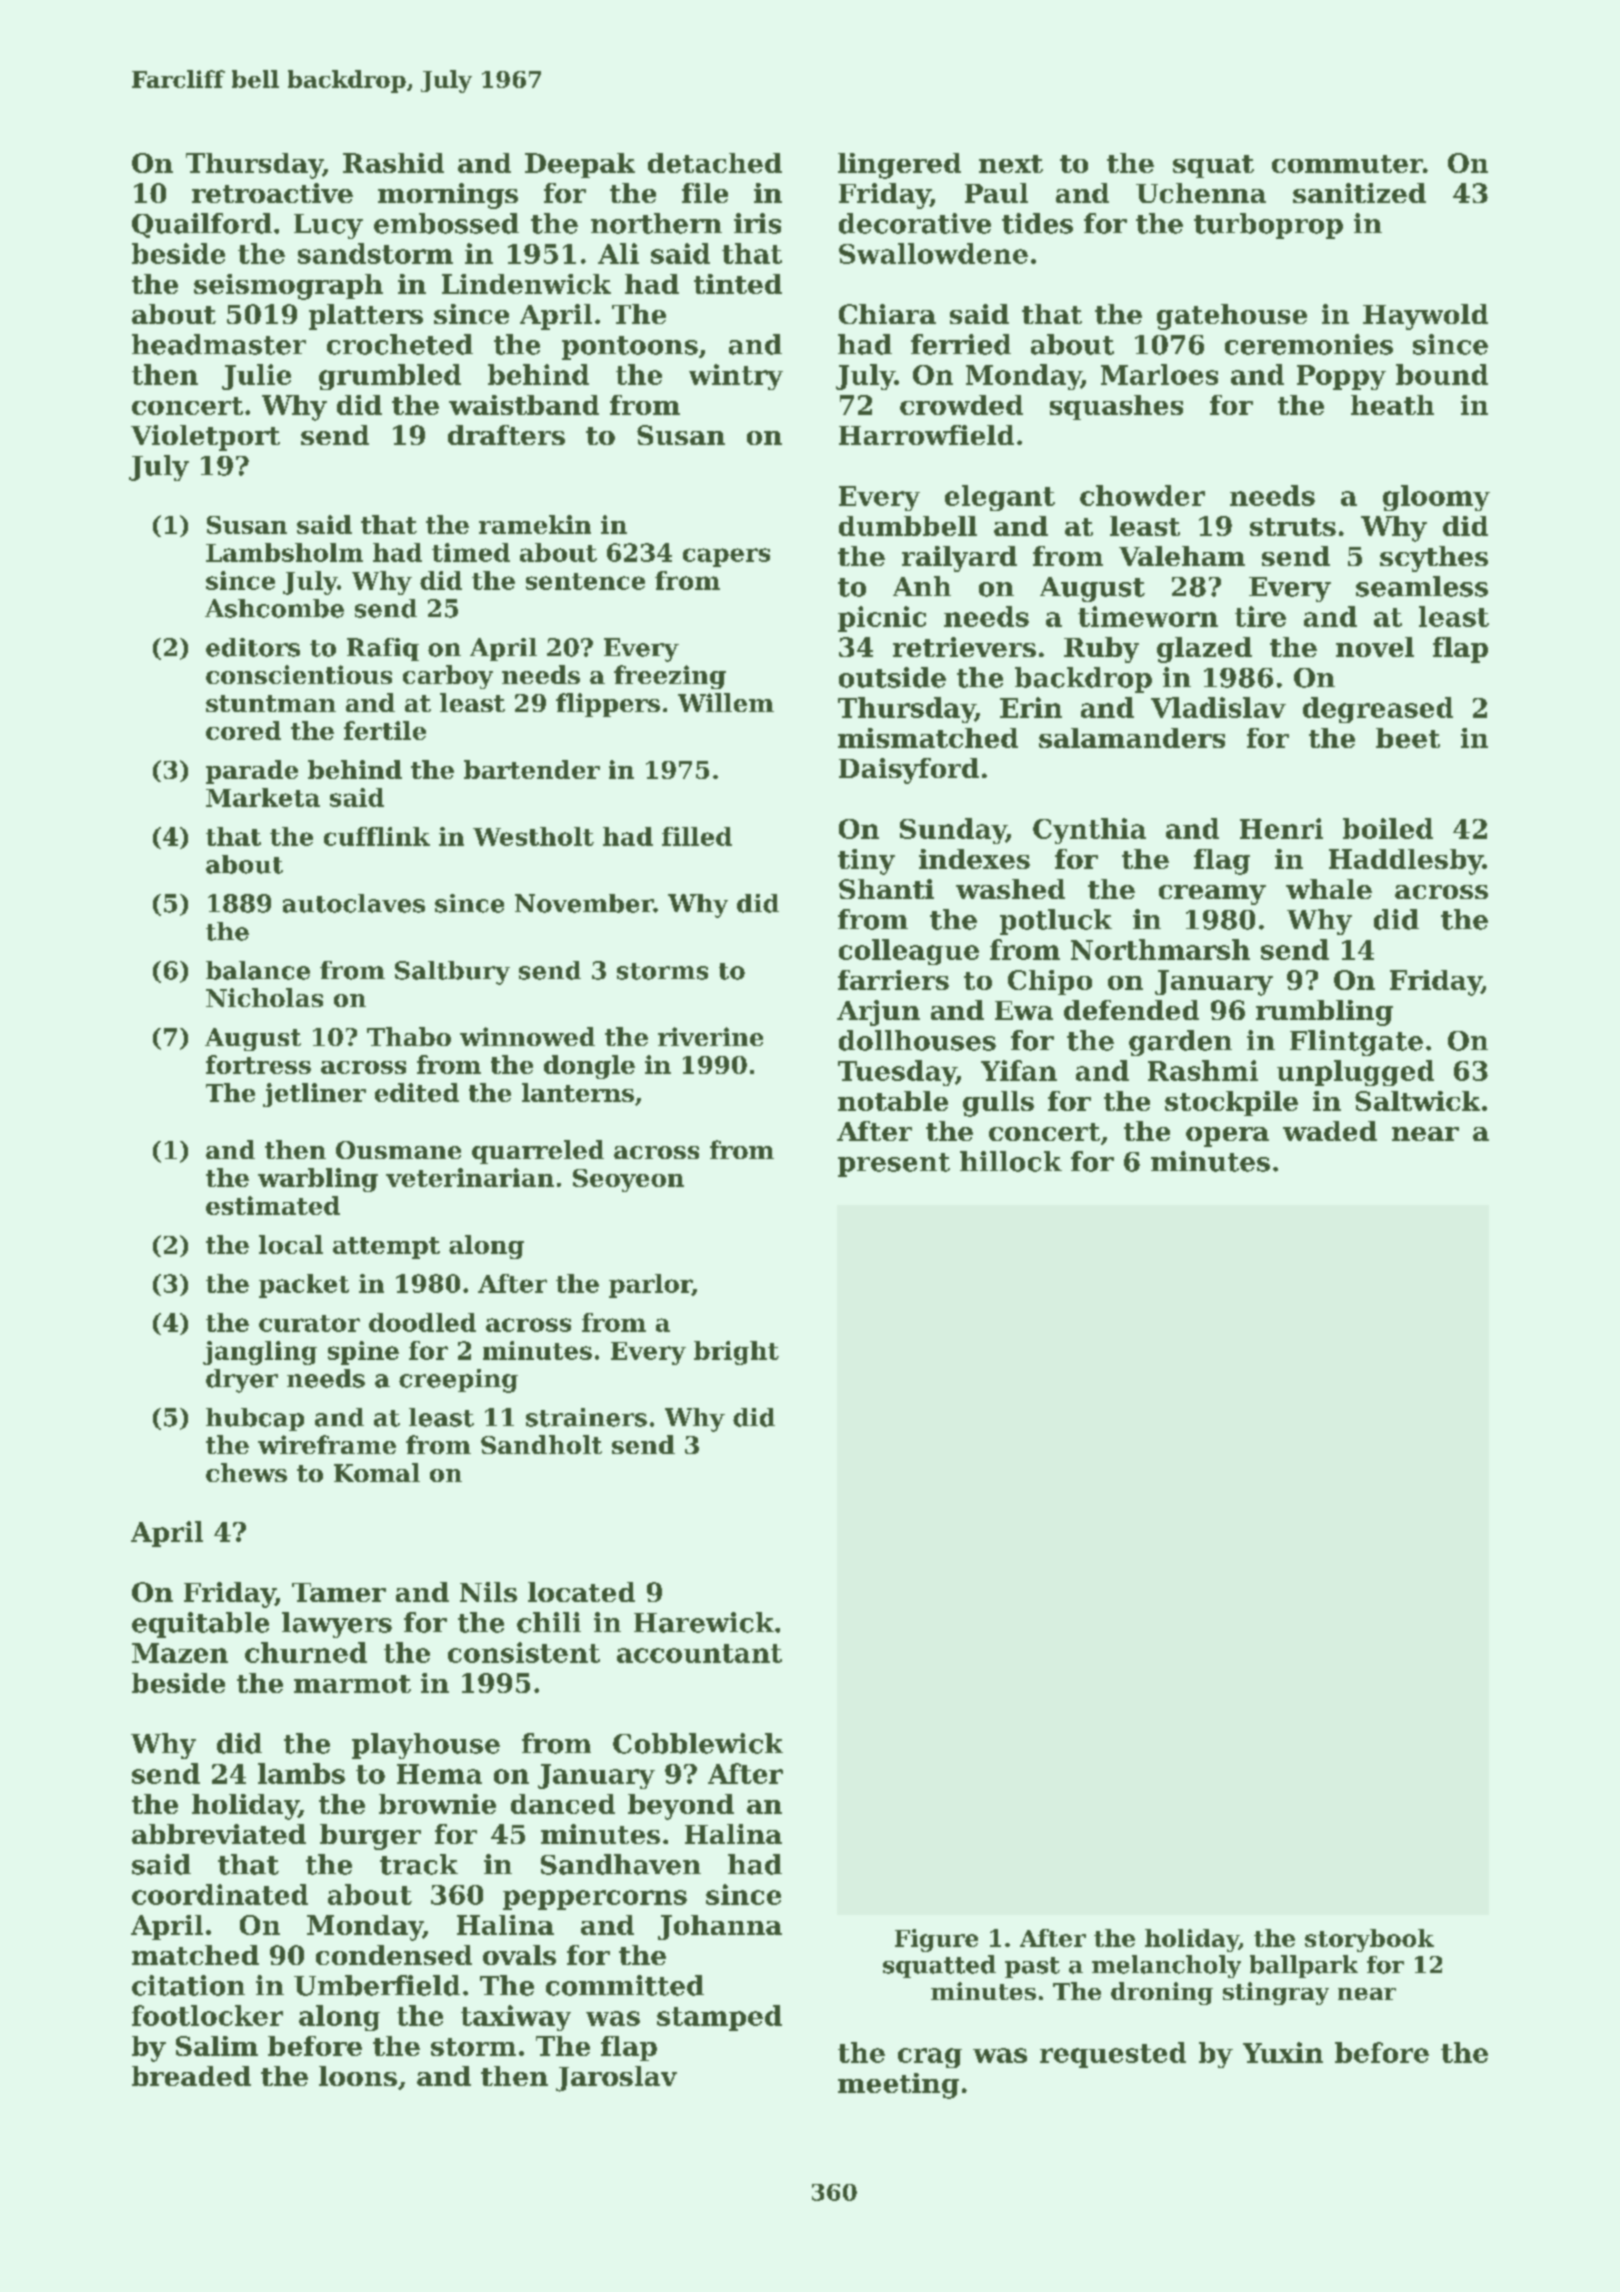 Image resolution: width=1620 pixels, height=2292 pixels. What do you see at coordinates (736, 1353) in the screenshot?
I see `bright` at bounding box center [736, 1353].
